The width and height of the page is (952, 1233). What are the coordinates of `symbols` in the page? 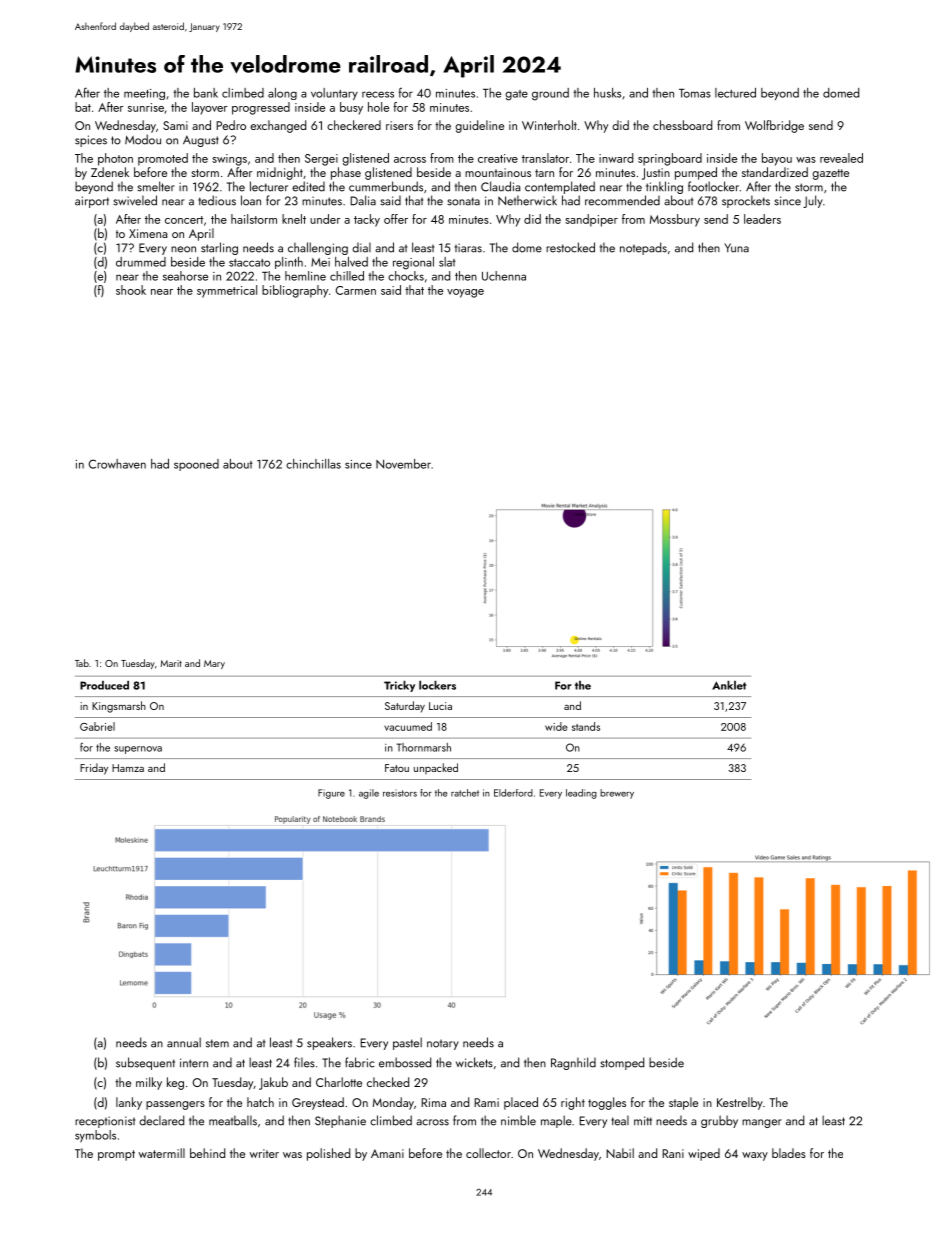 It's located at (95, 1136).
